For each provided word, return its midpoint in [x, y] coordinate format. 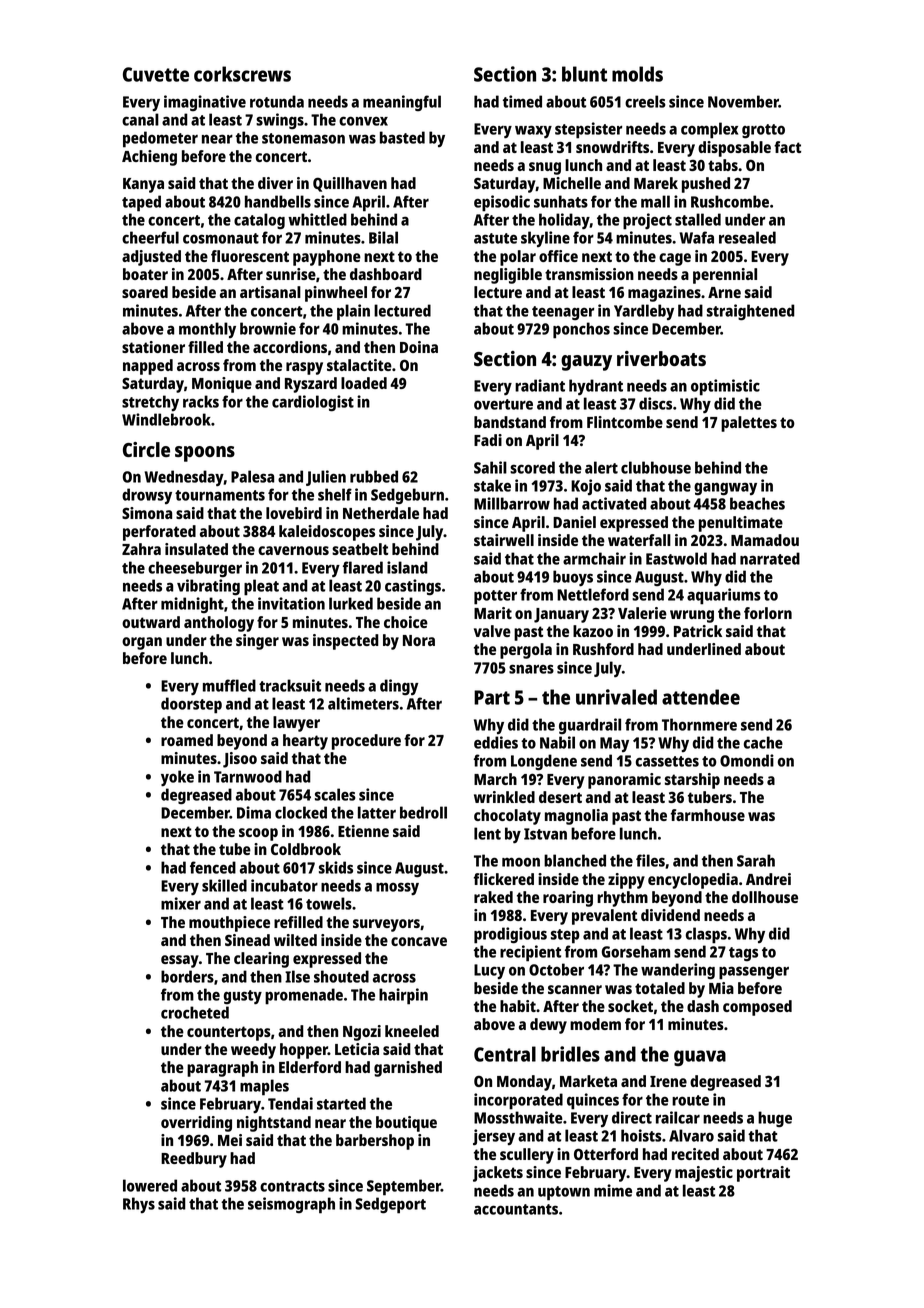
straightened [751, 312]
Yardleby [644, 312]
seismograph [291, 1205]
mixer [181, 903]
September [404, 1187]
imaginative [205, 103]
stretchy [150, 403]
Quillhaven [350, 184]
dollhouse [765, 897]
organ [142, 643]
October [556, 969]
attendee [701, 697]
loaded [364, 383]
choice [406, 622]
